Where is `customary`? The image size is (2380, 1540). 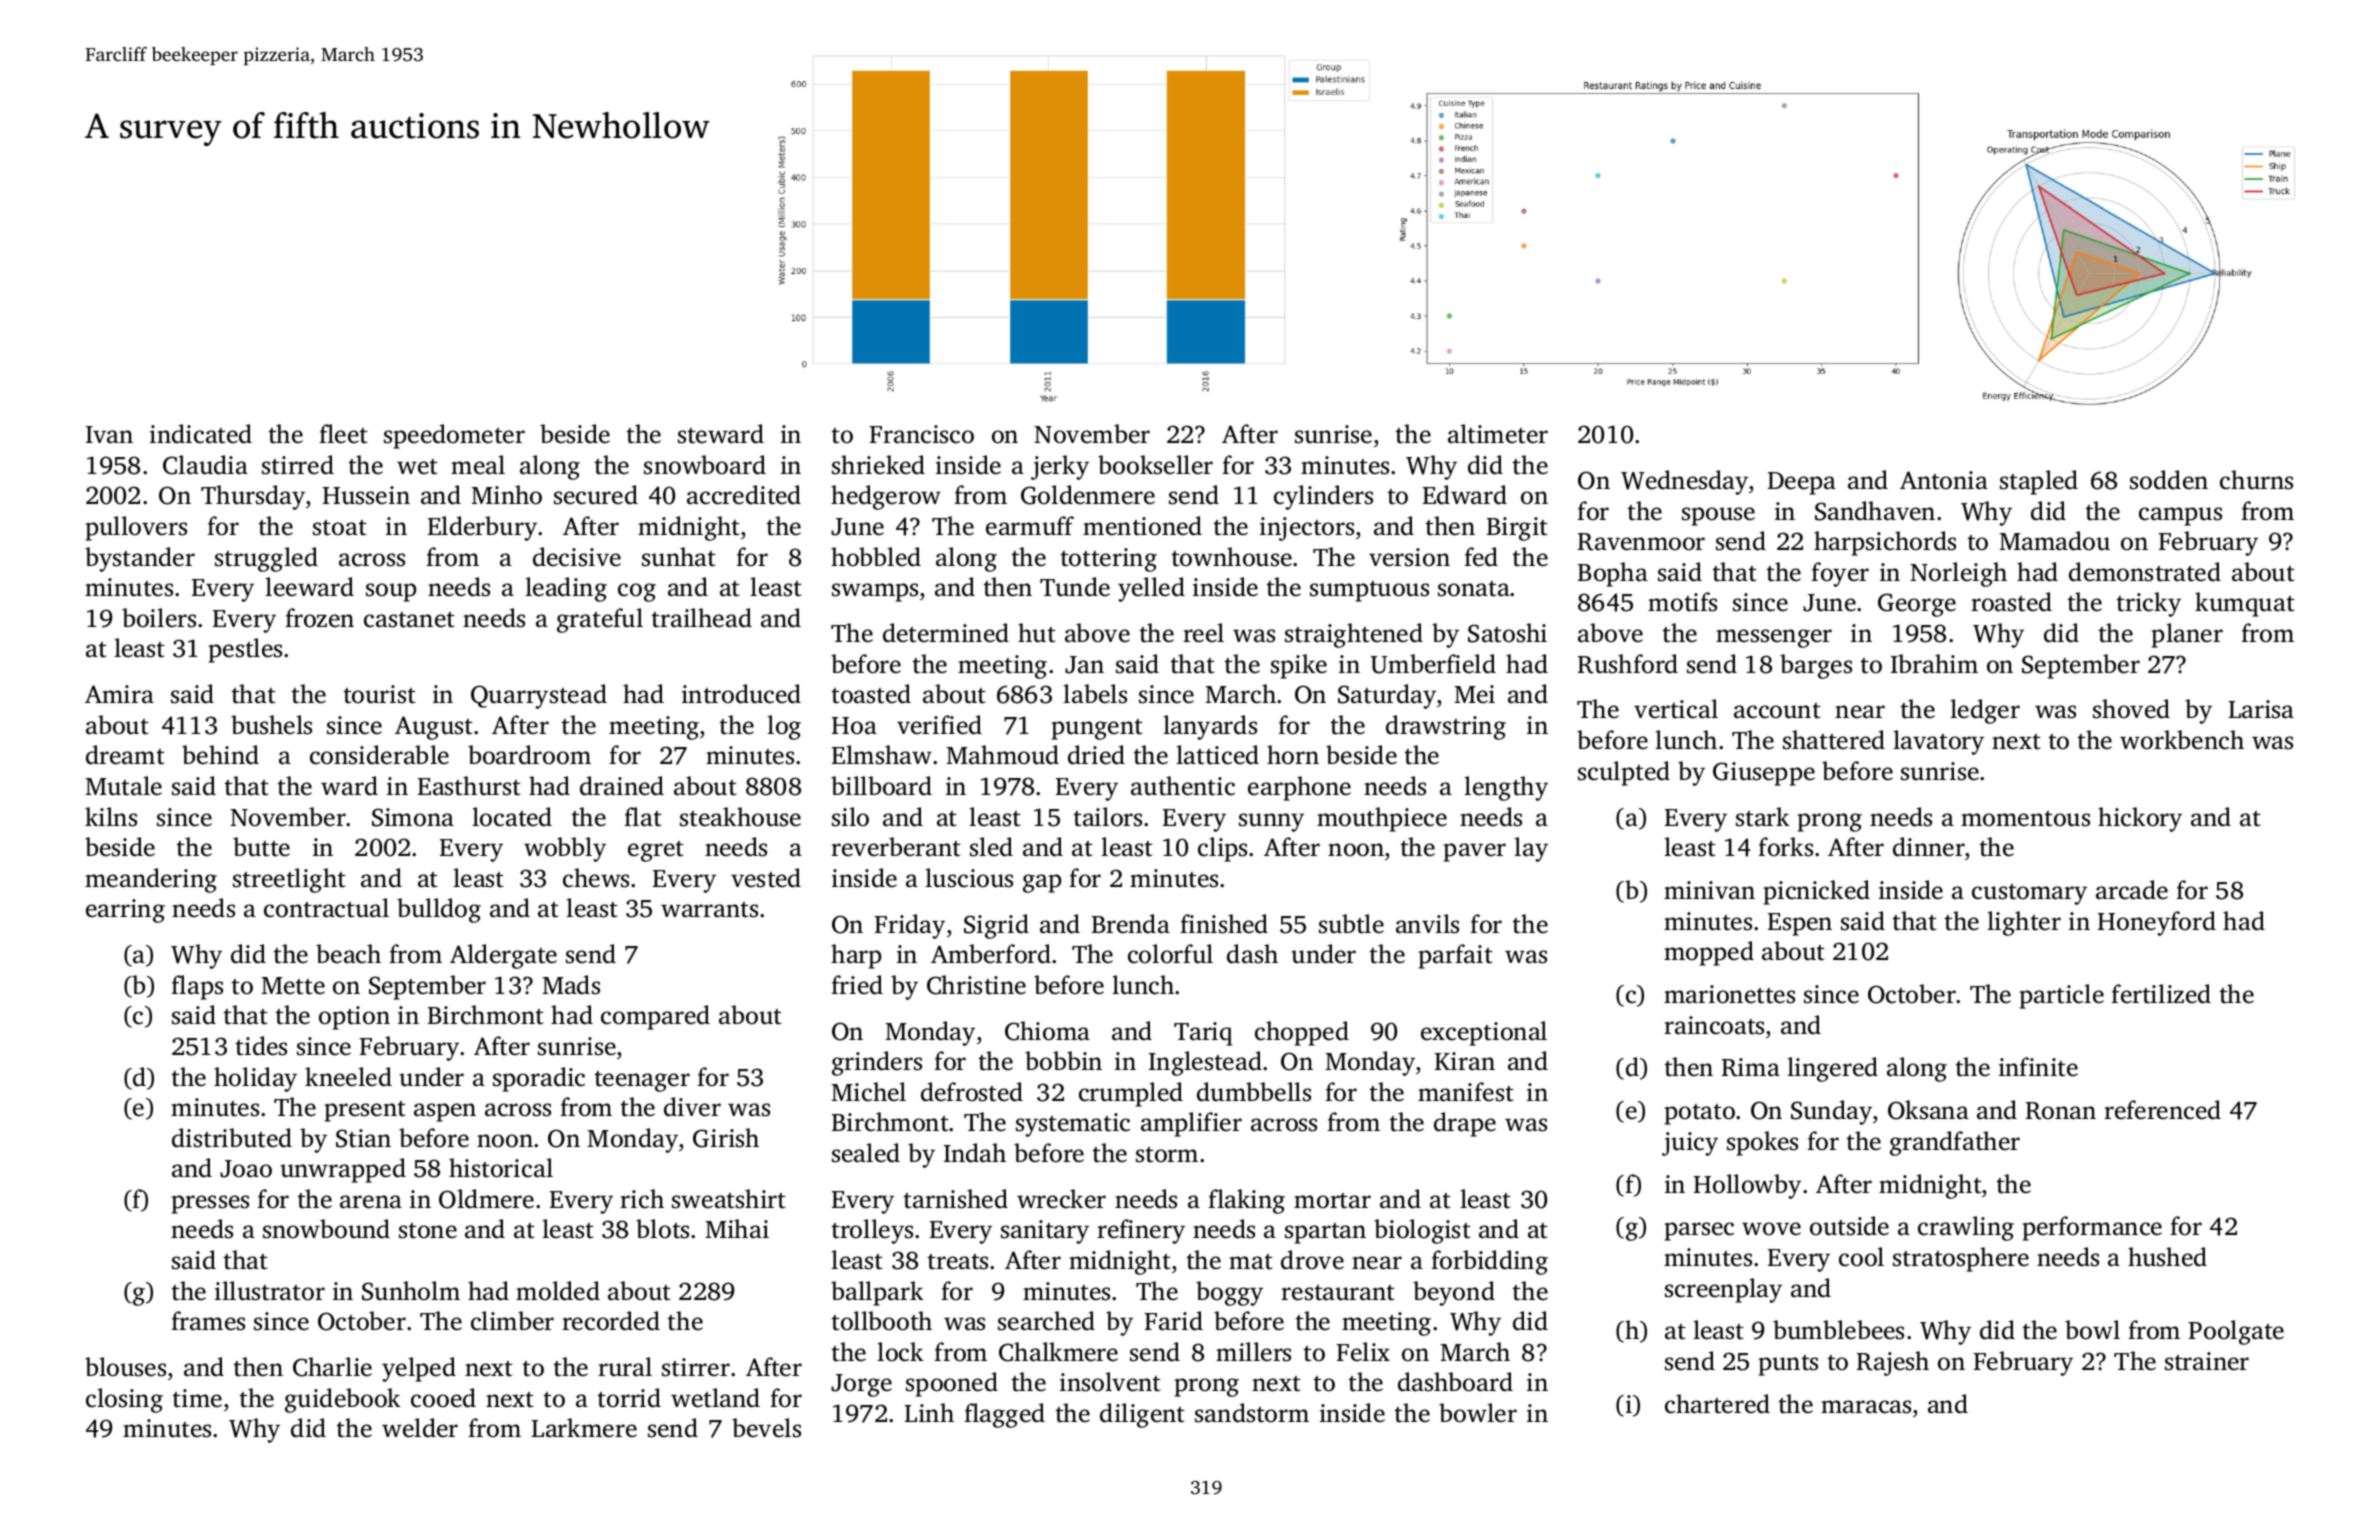
customary is located at coordinates (2029, 894).
